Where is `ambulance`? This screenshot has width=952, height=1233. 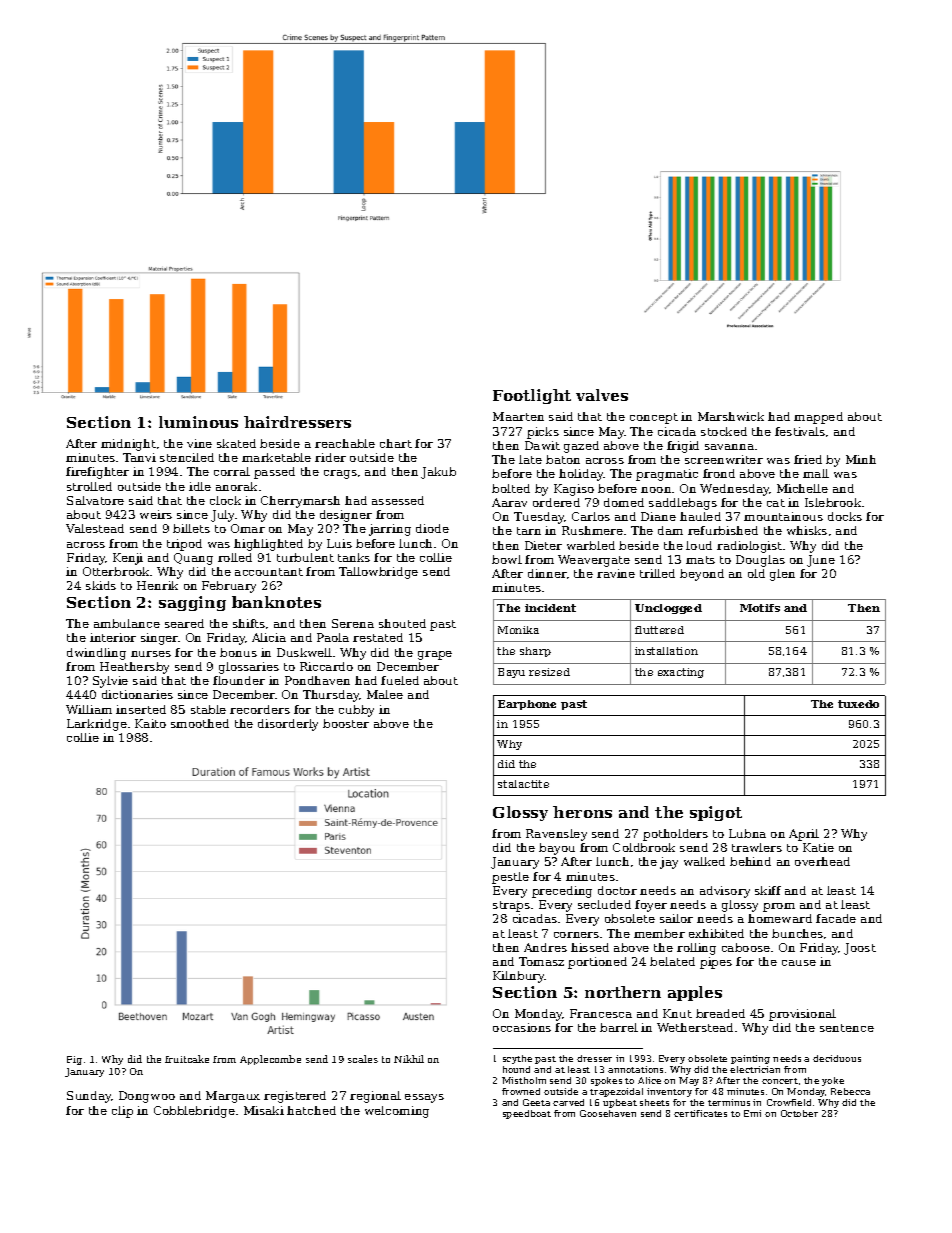 ambulance is located at coordinates (127, 623).
